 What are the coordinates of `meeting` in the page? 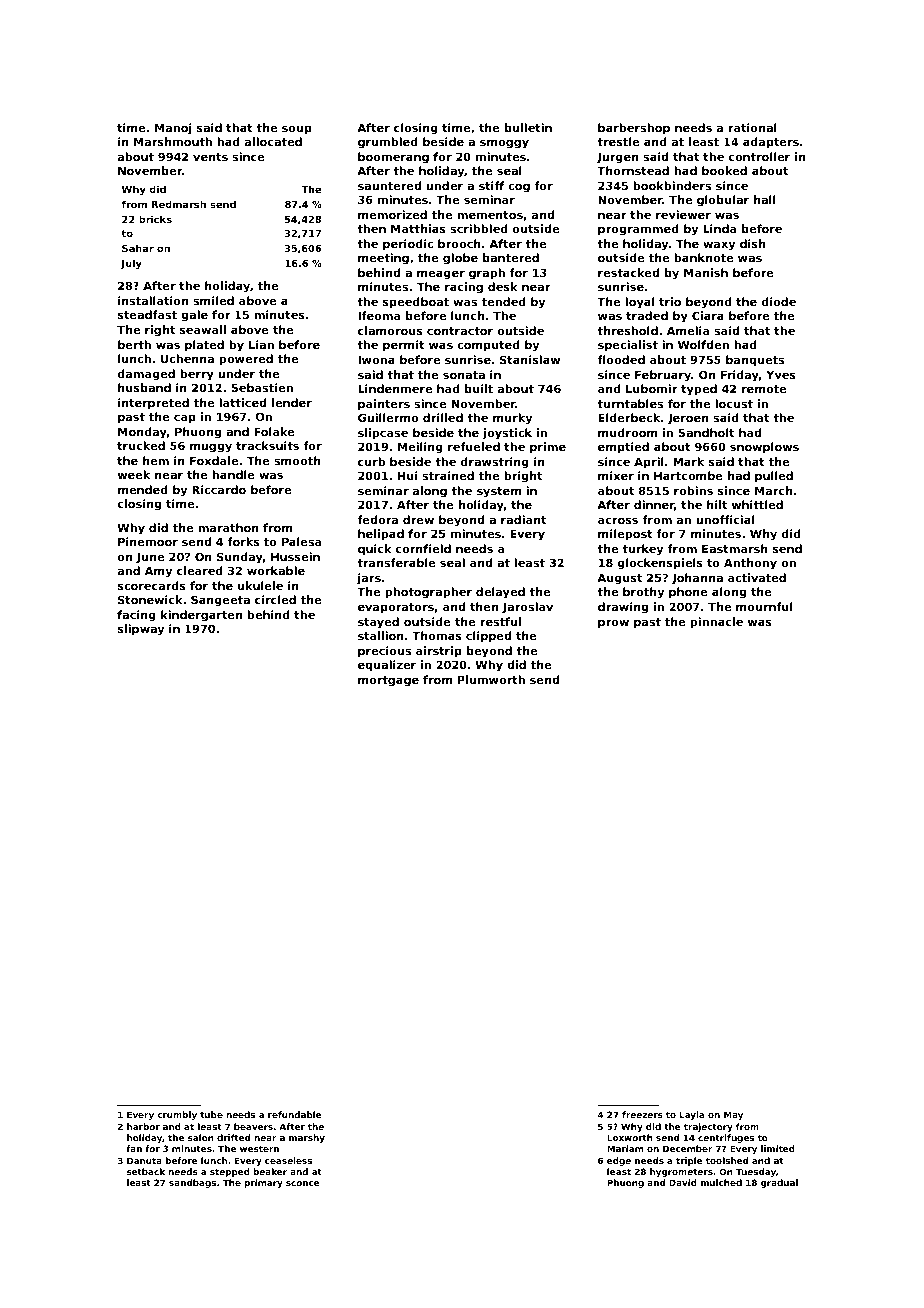 It's located at (383, 259).
